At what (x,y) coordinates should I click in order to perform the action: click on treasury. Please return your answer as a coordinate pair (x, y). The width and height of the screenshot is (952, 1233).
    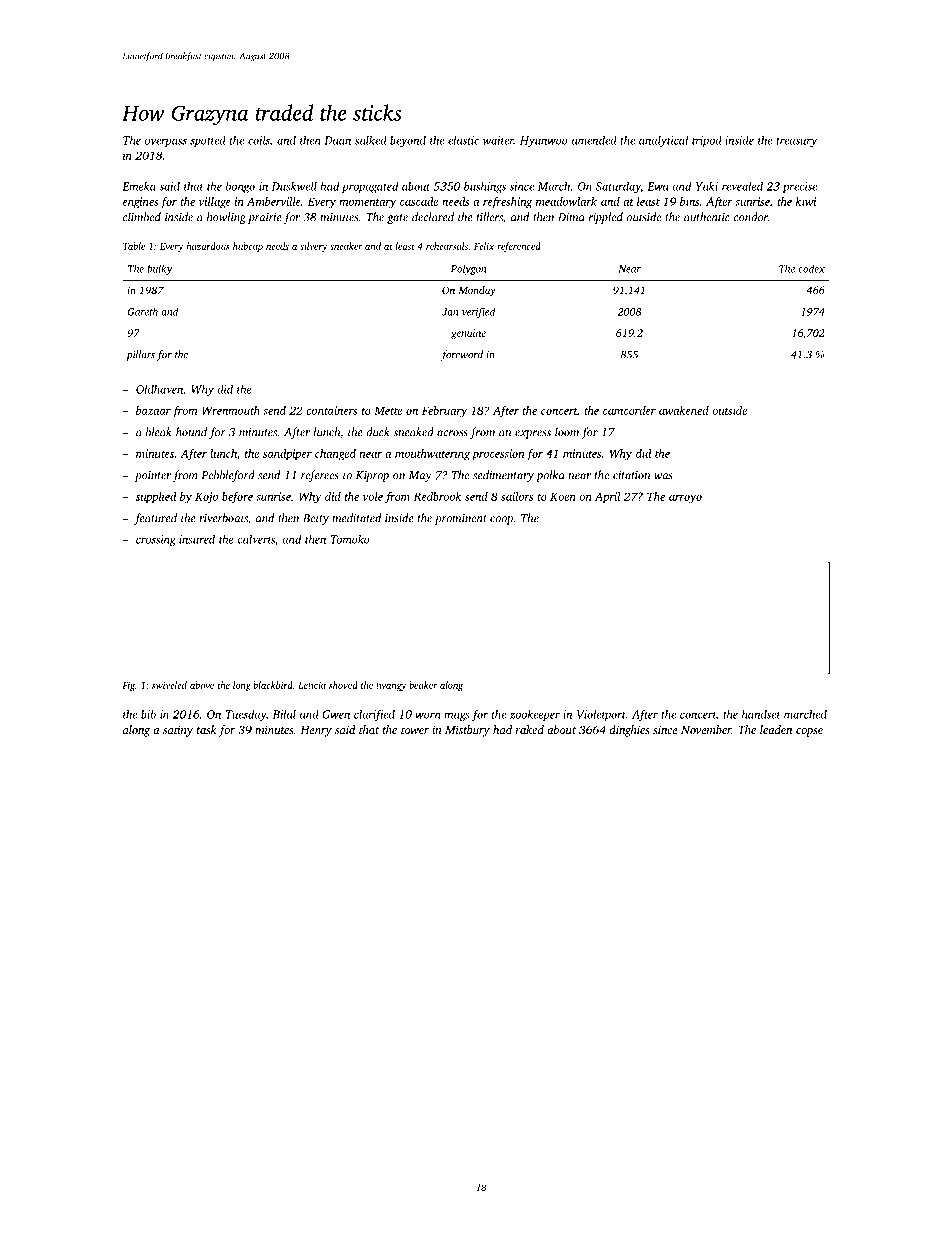
    Looking at the image, I should click on (796, 142).
